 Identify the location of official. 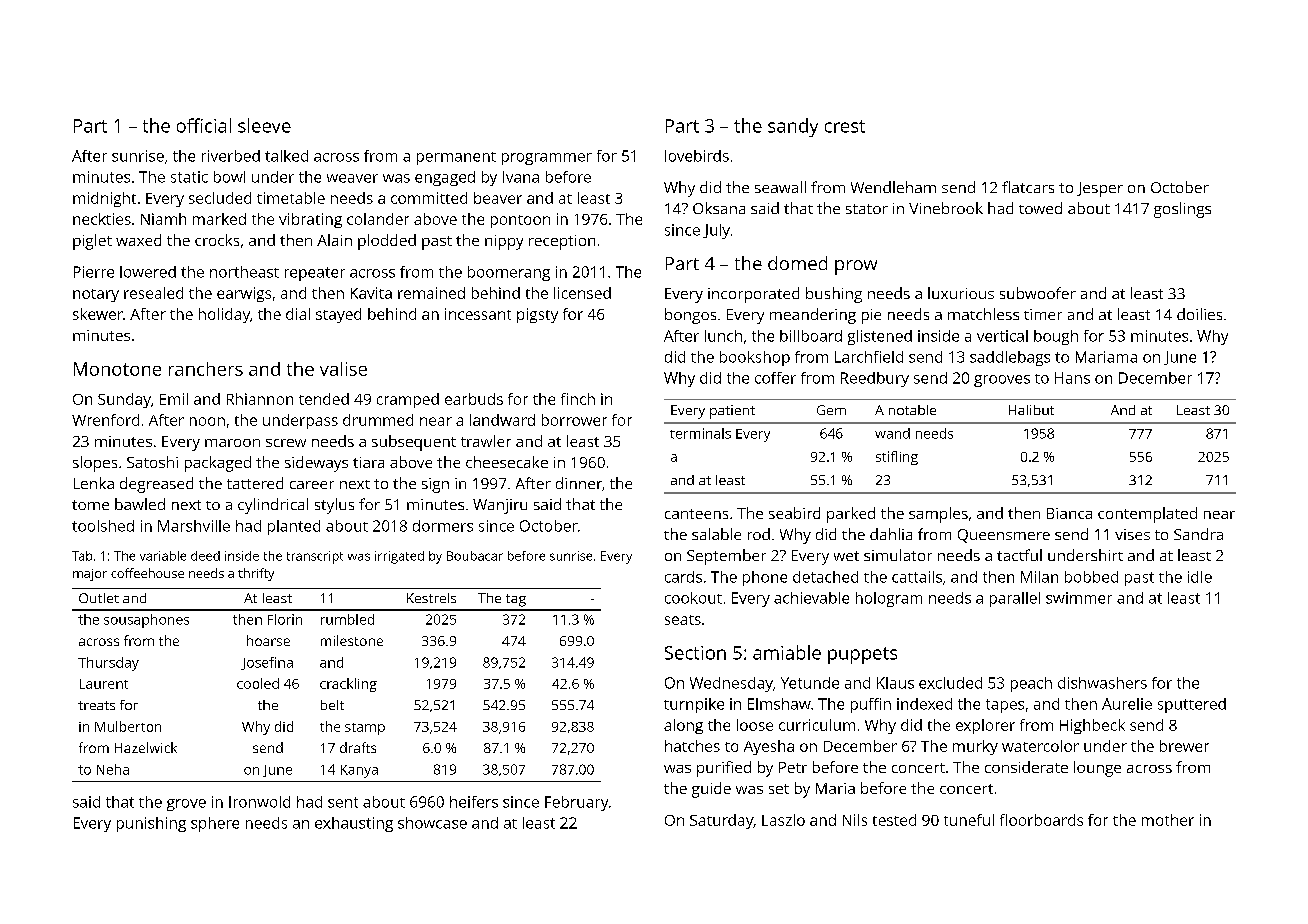
(204, 125).
